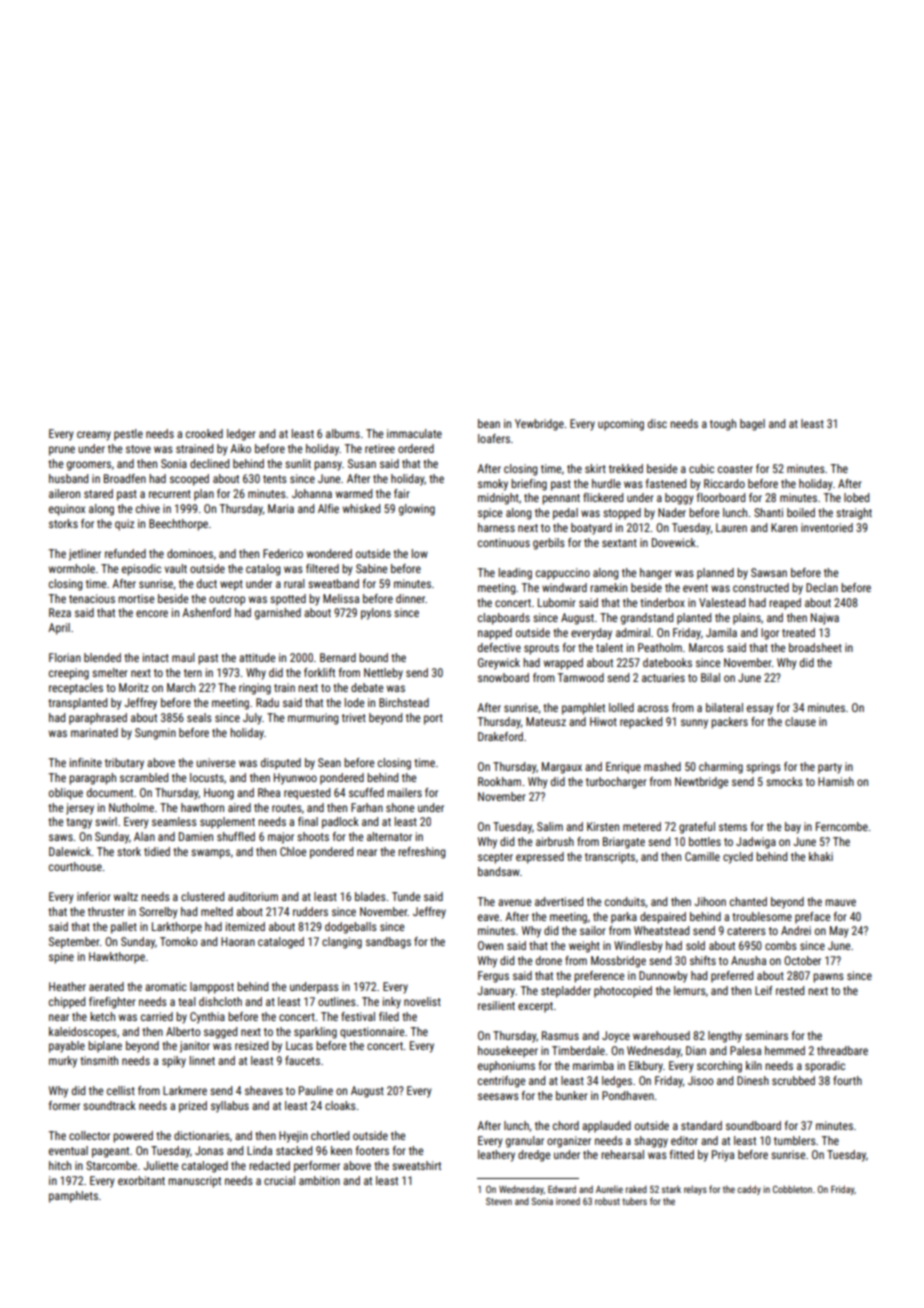 The height and width of the image is (1308, 924). What do you see at coordinates (343, 433) in the image?
I see `albums` at bounding box center [343, 433].
